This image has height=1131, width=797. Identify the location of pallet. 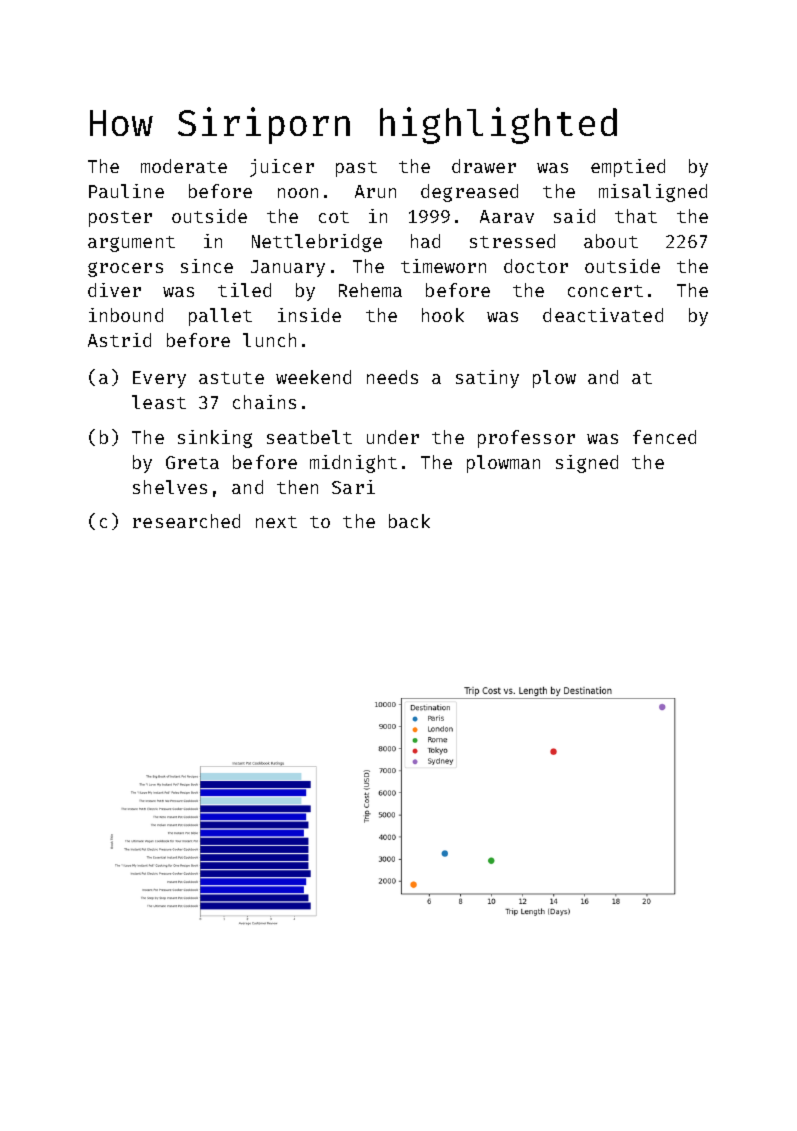
(220, 317).
